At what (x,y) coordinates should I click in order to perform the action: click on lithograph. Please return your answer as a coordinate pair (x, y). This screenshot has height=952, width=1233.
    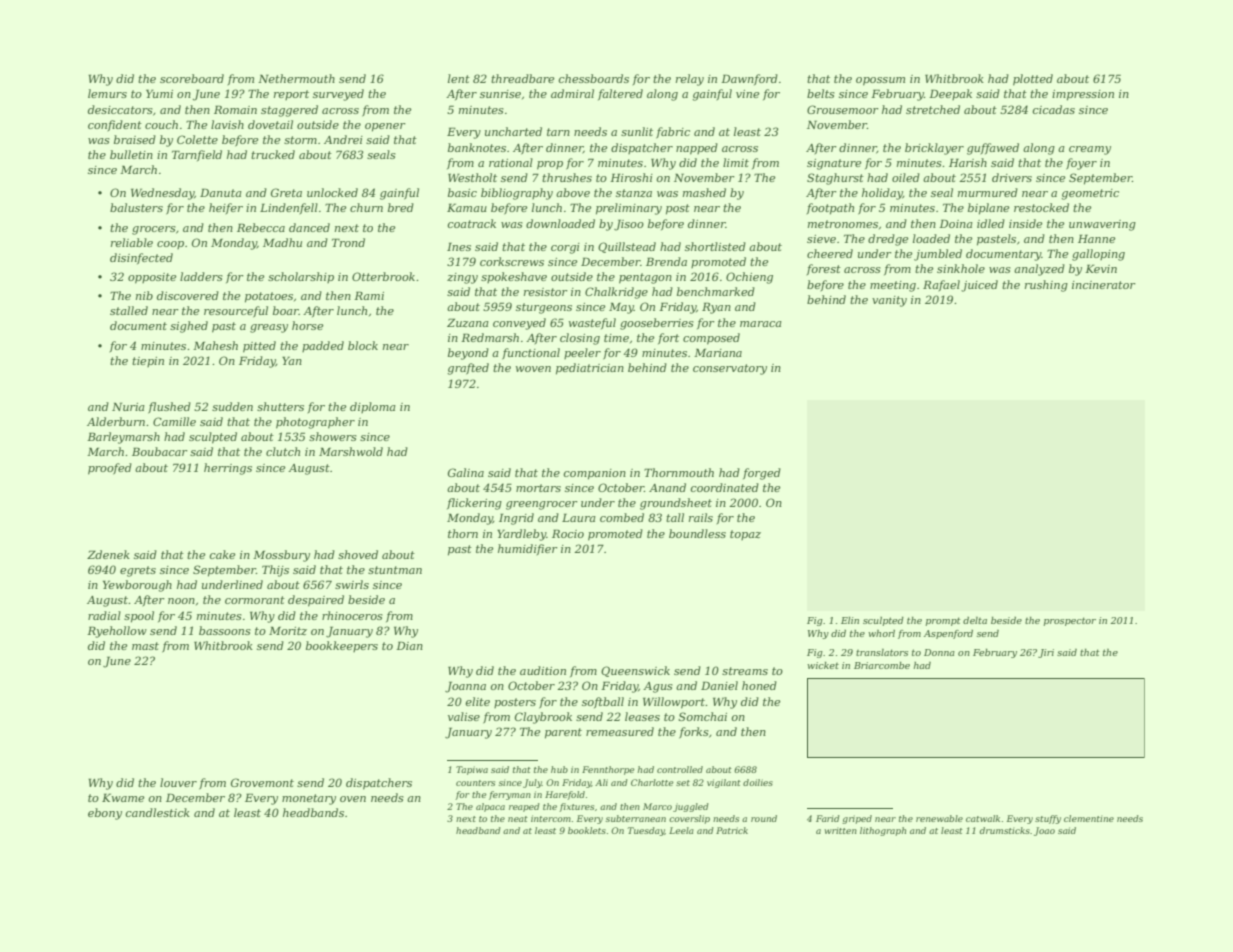
    Looking at the image, I should click on (883, 831).
